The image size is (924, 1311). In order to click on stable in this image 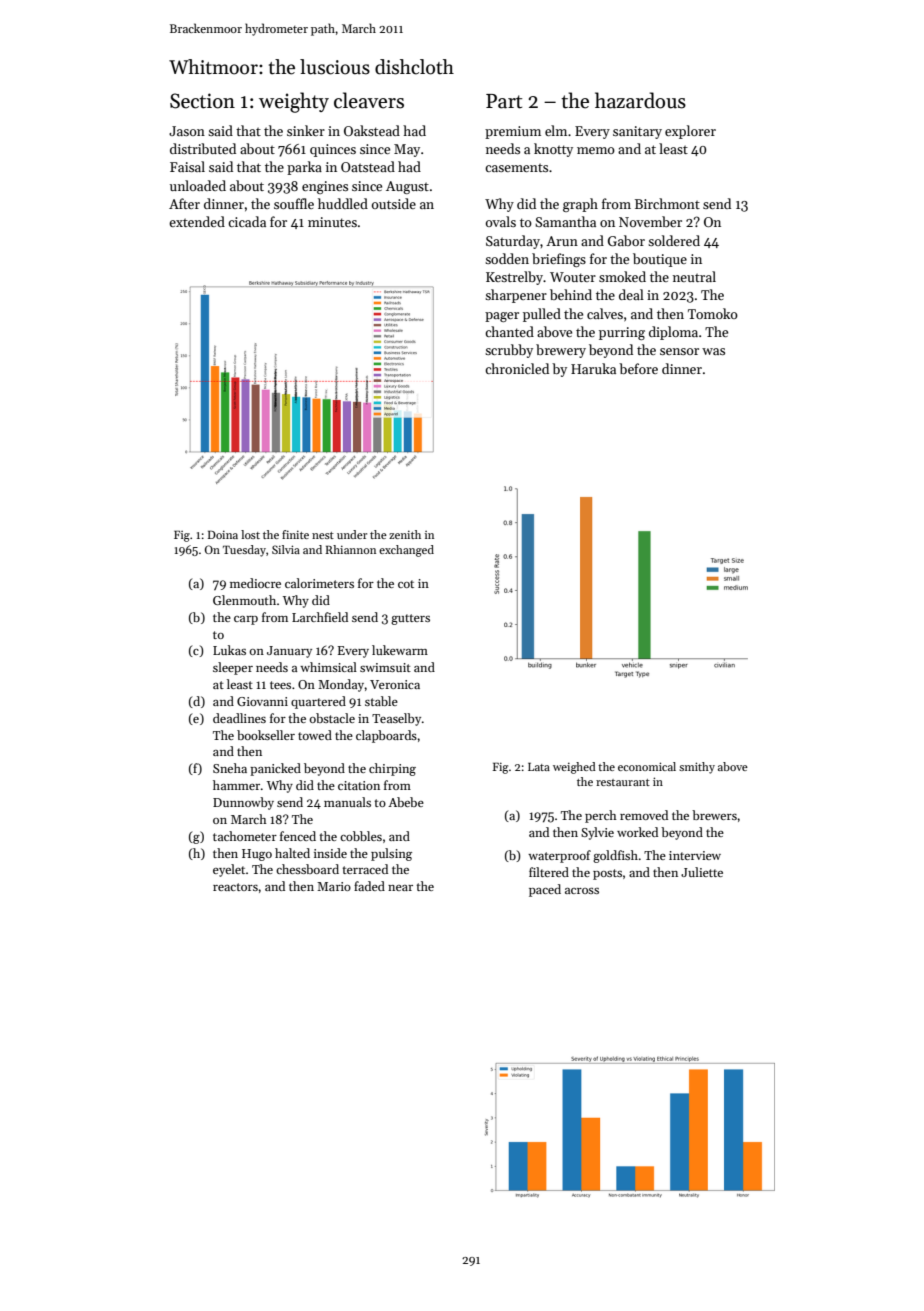, I will do `click(381, 701)`.
